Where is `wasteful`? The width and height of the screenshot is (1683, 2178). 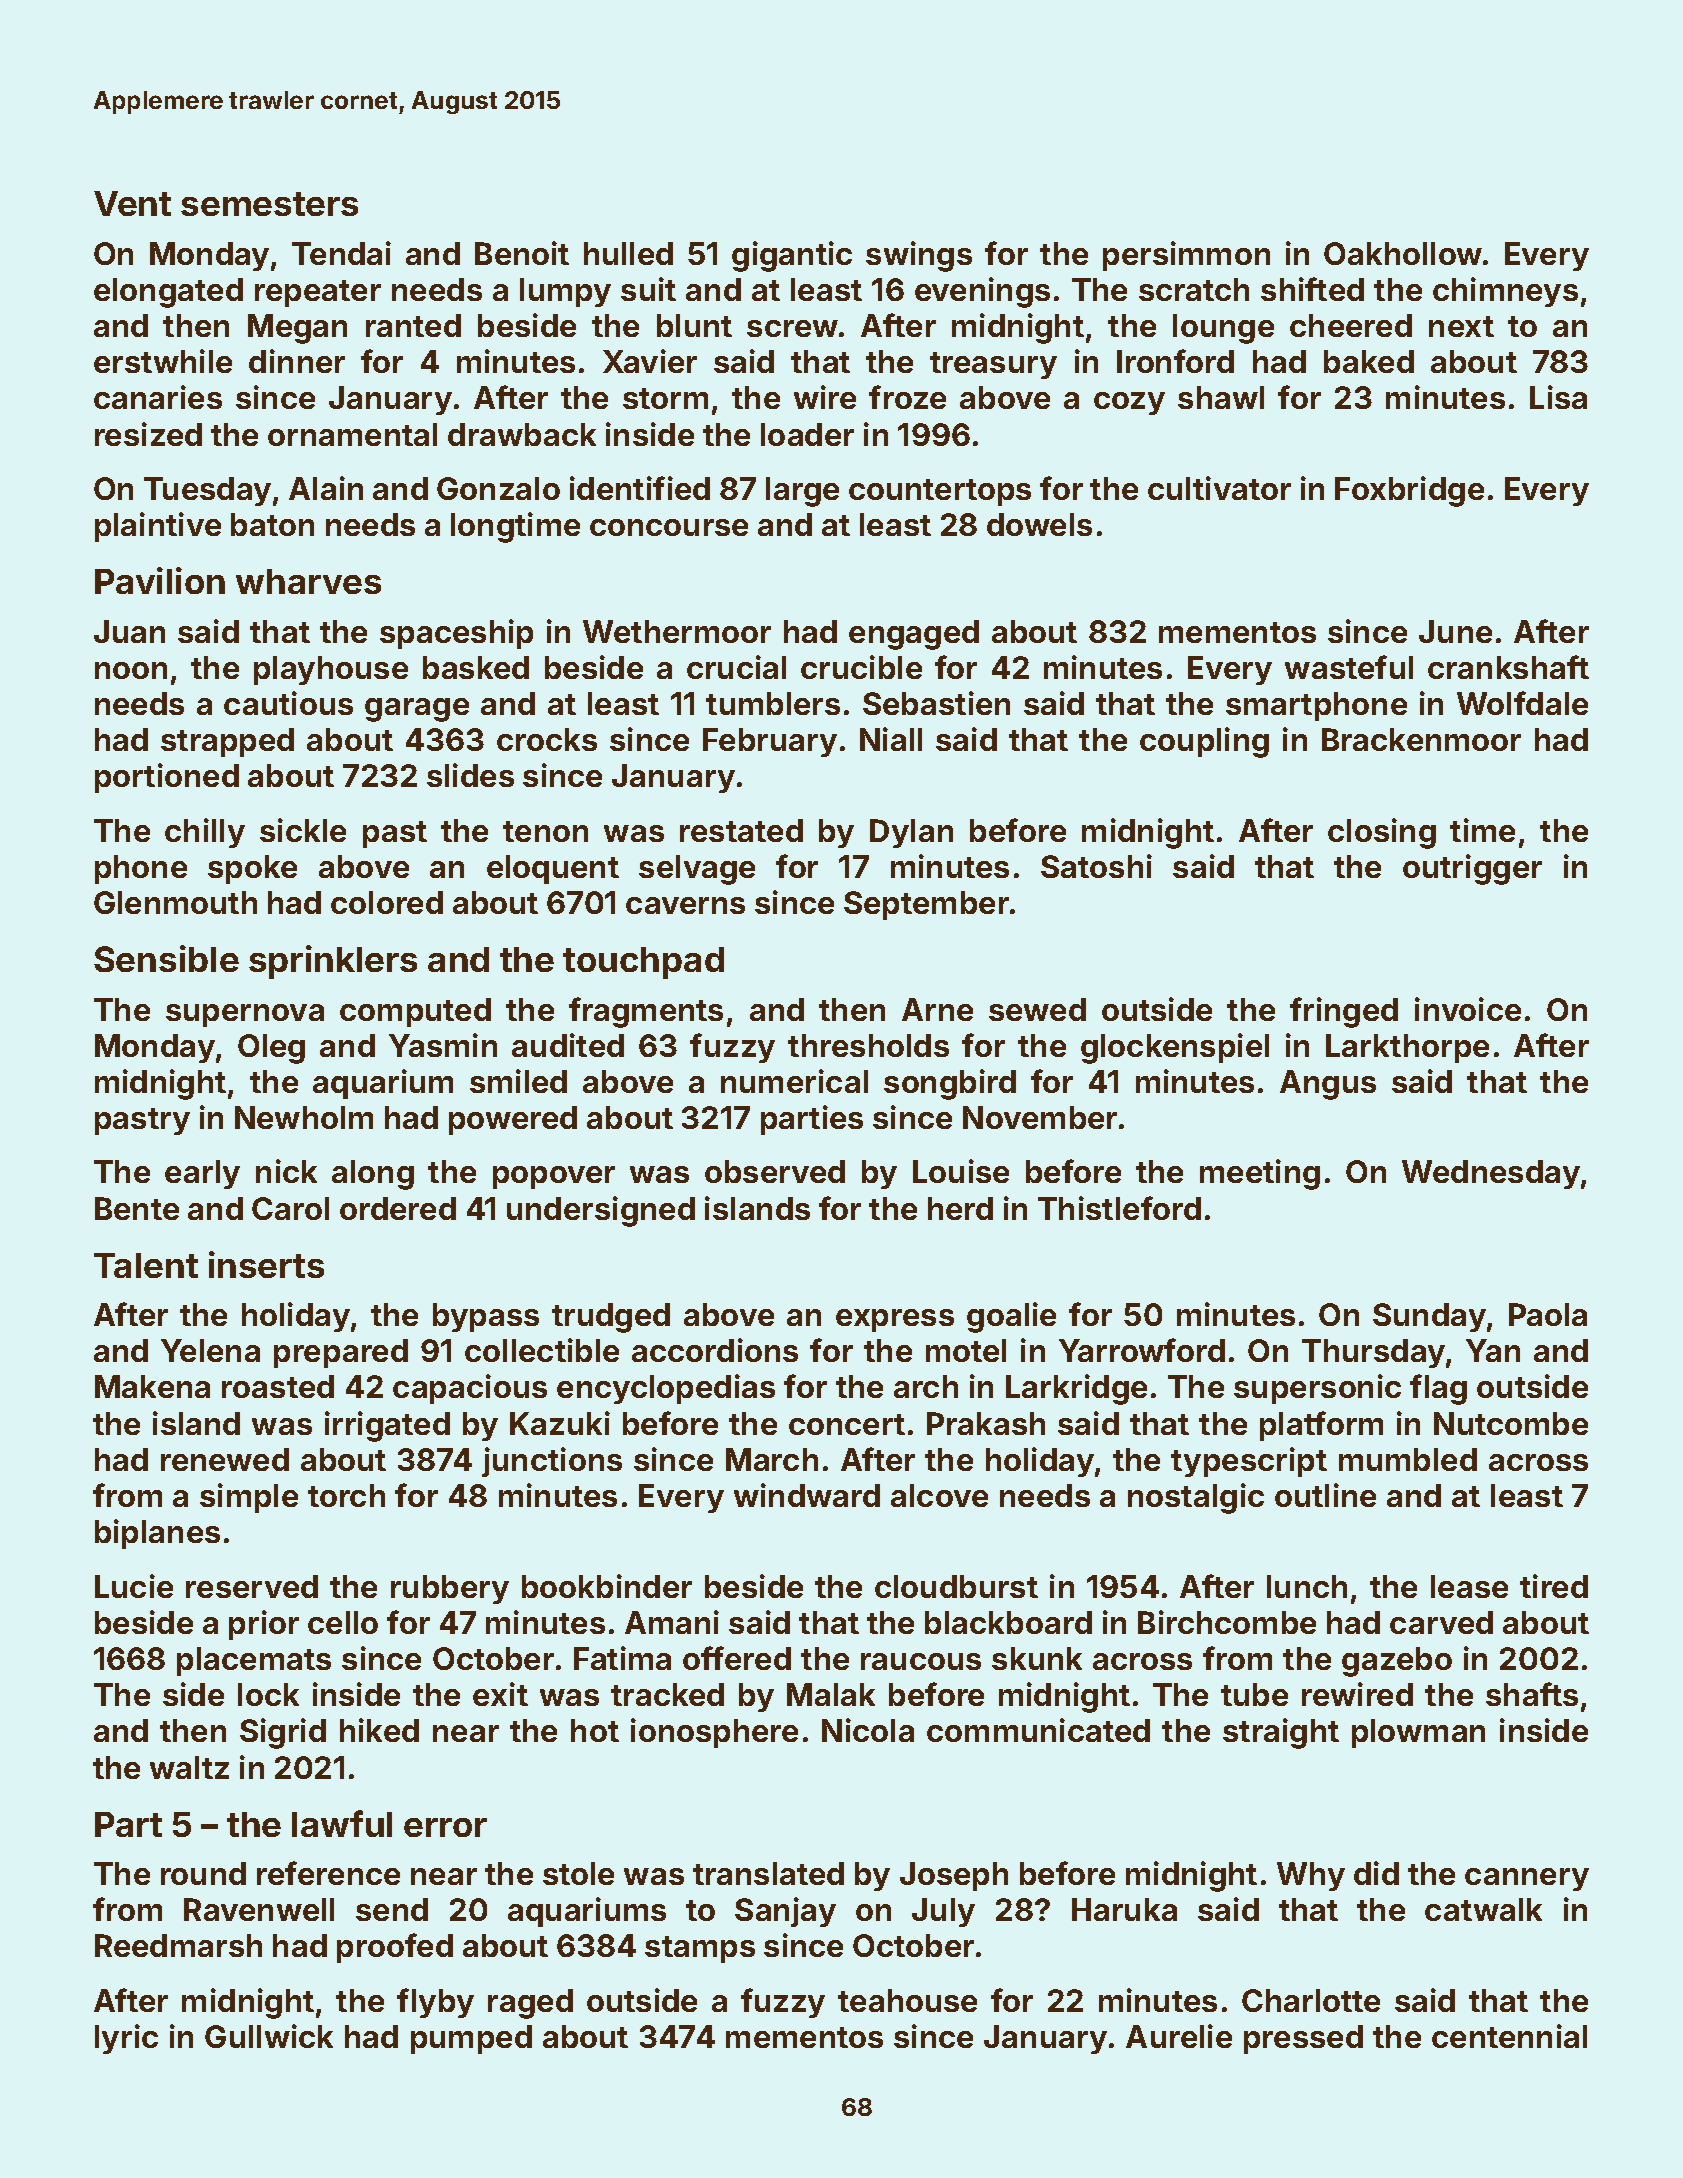
wasteful is located at coordinates (1349, 667).
